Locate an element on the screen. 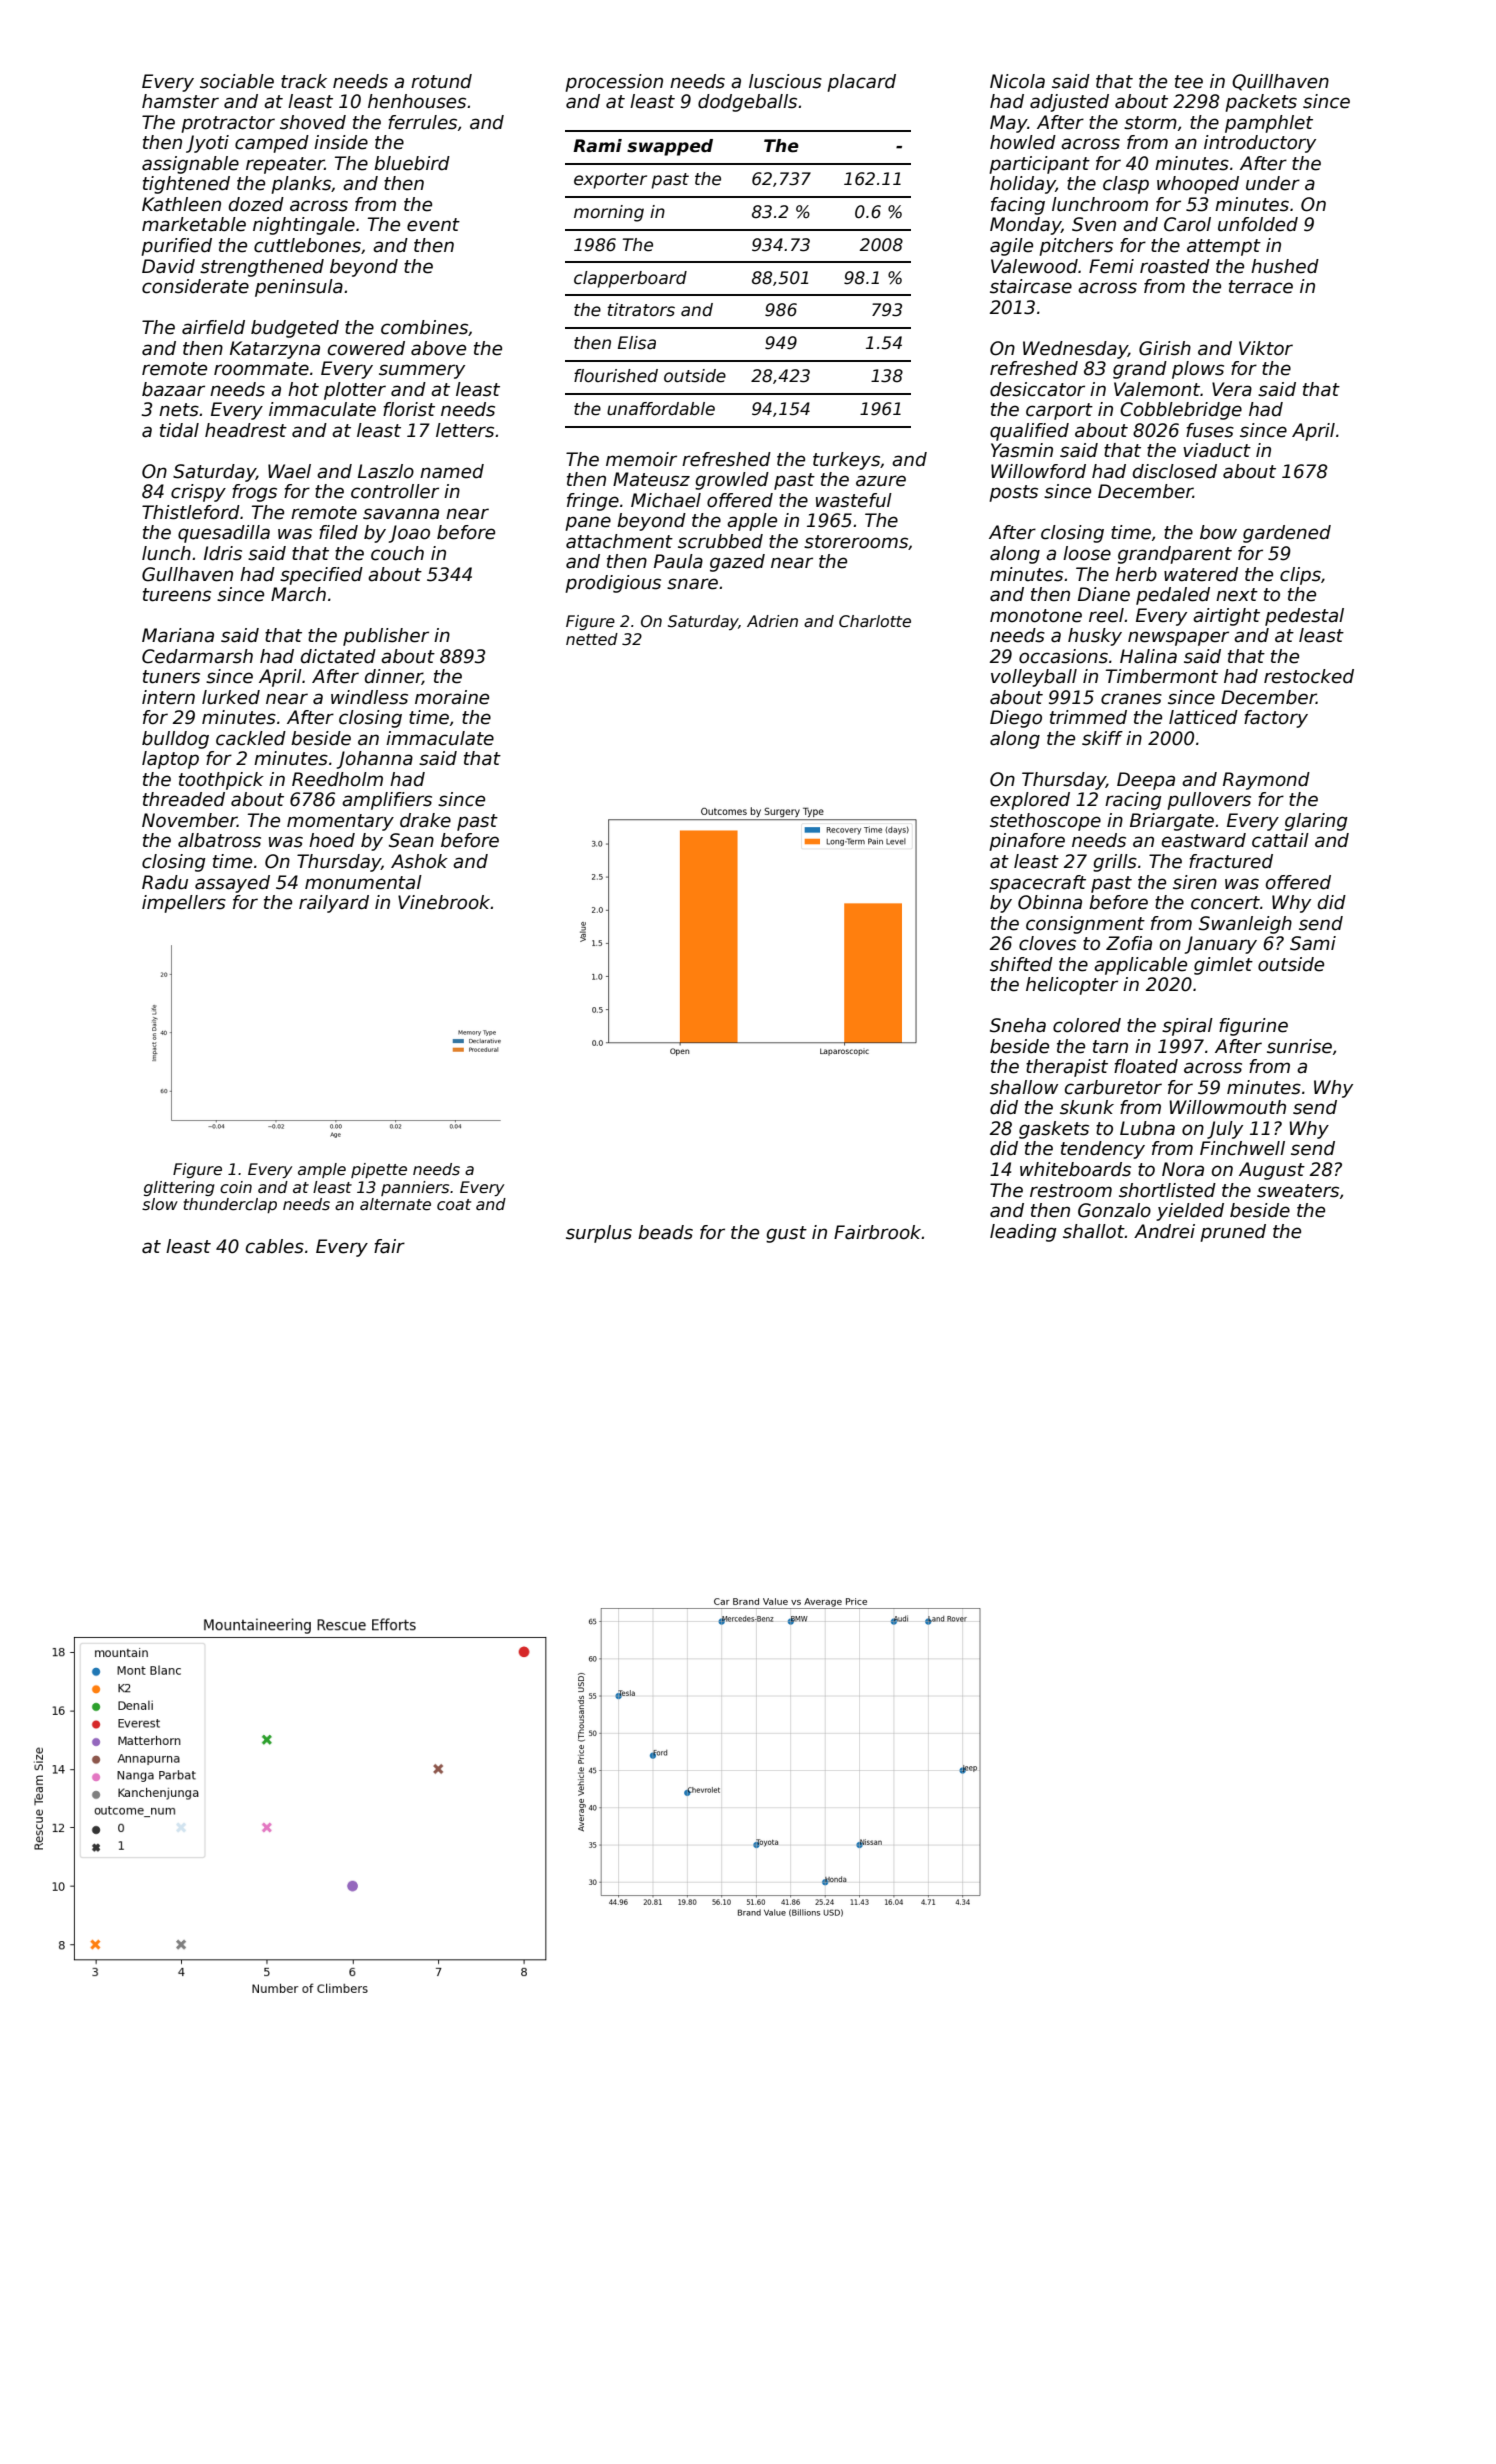 The image size is (1496, 2464). peninsula is located at coordinates (299, 288).
